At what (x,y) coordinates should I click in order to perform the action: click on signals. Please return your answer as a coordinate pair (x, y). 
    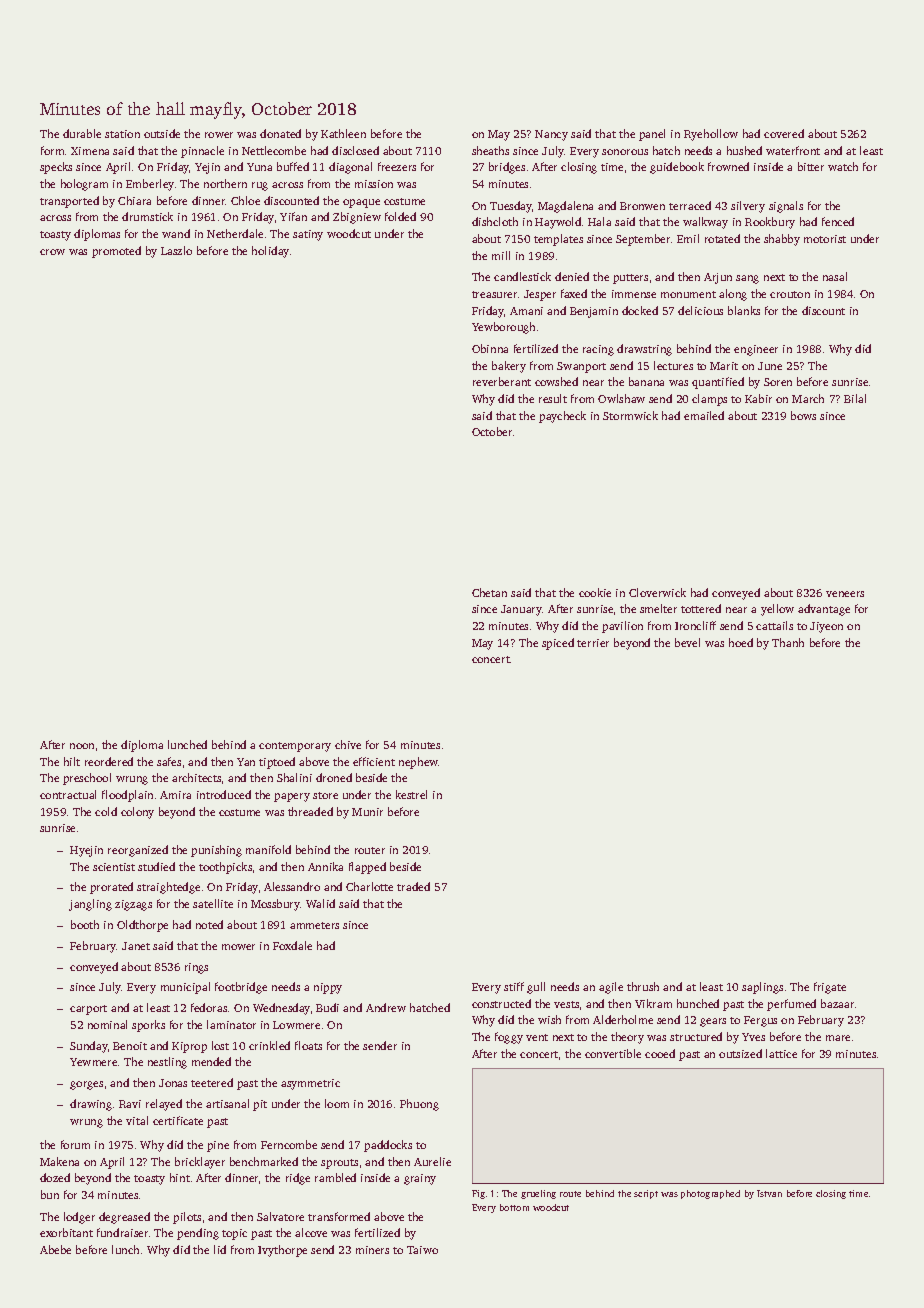
    Looking at the image, I should click on (786, 207).
